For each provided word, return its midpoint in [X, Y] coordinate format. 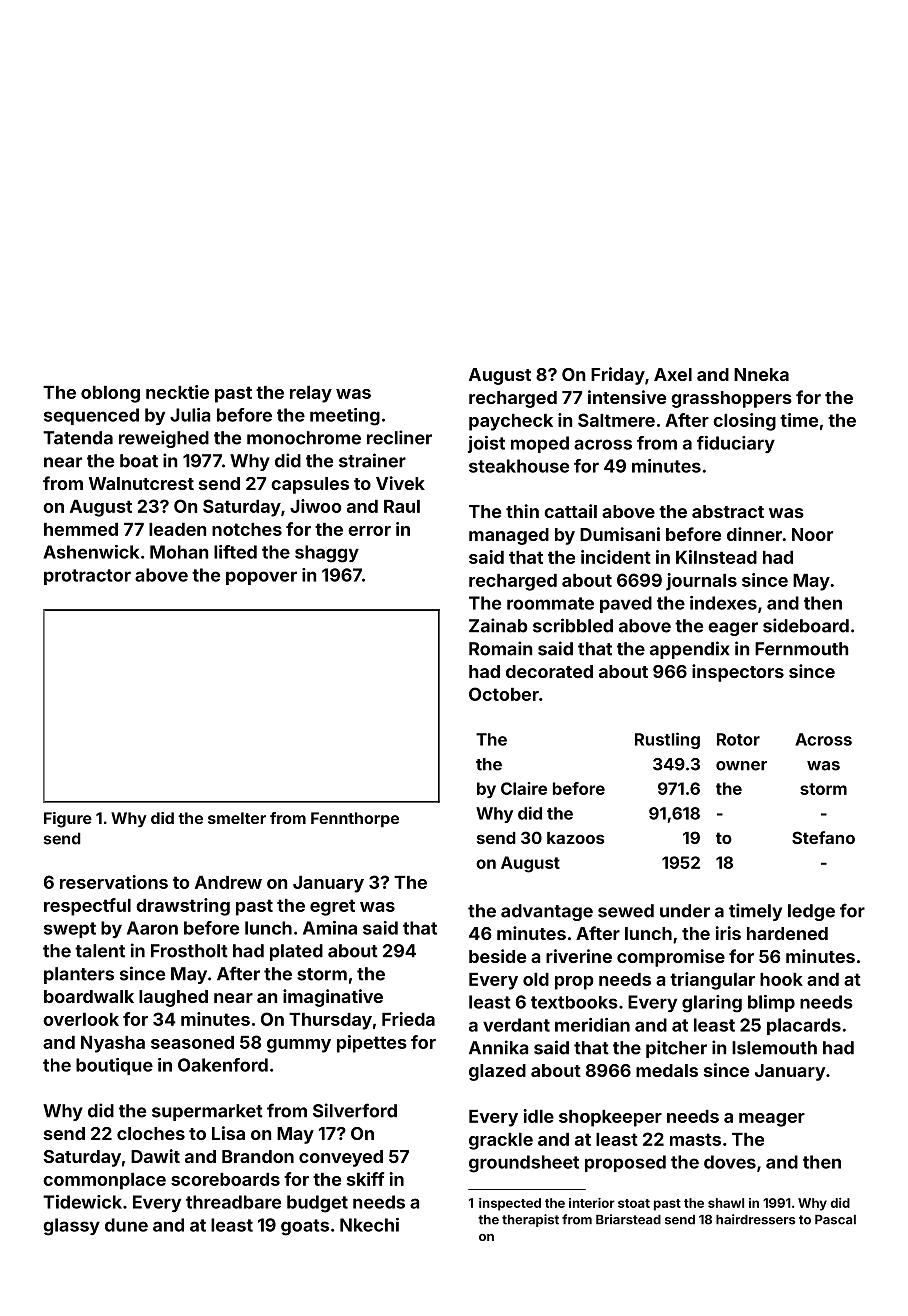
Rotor [738, 739]
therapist [530, 1220]
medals [667, 1070]
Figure [68, 820]
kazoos [575, 838]
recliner [399, 437]
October [504, 694]
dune [126, 1225]
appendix [690, 650]
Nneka [761, 374]
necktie [177, 392]
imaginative [333, 998]
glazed [497, 1072]
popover [261, 578]
